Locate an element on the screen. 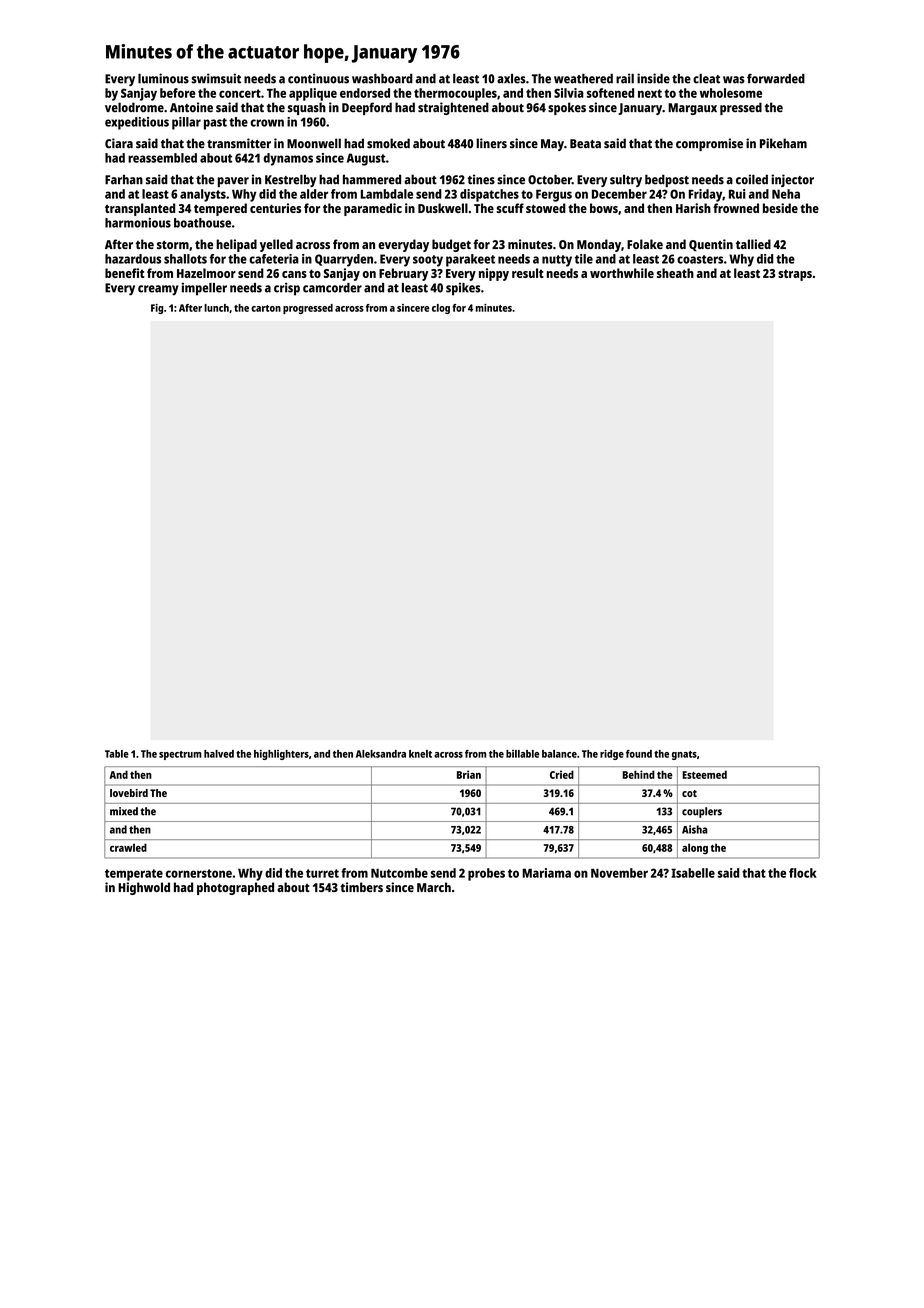 The width and height of the screenshot is (924, 1308). Highwold is located at coordinates (144, 888).
